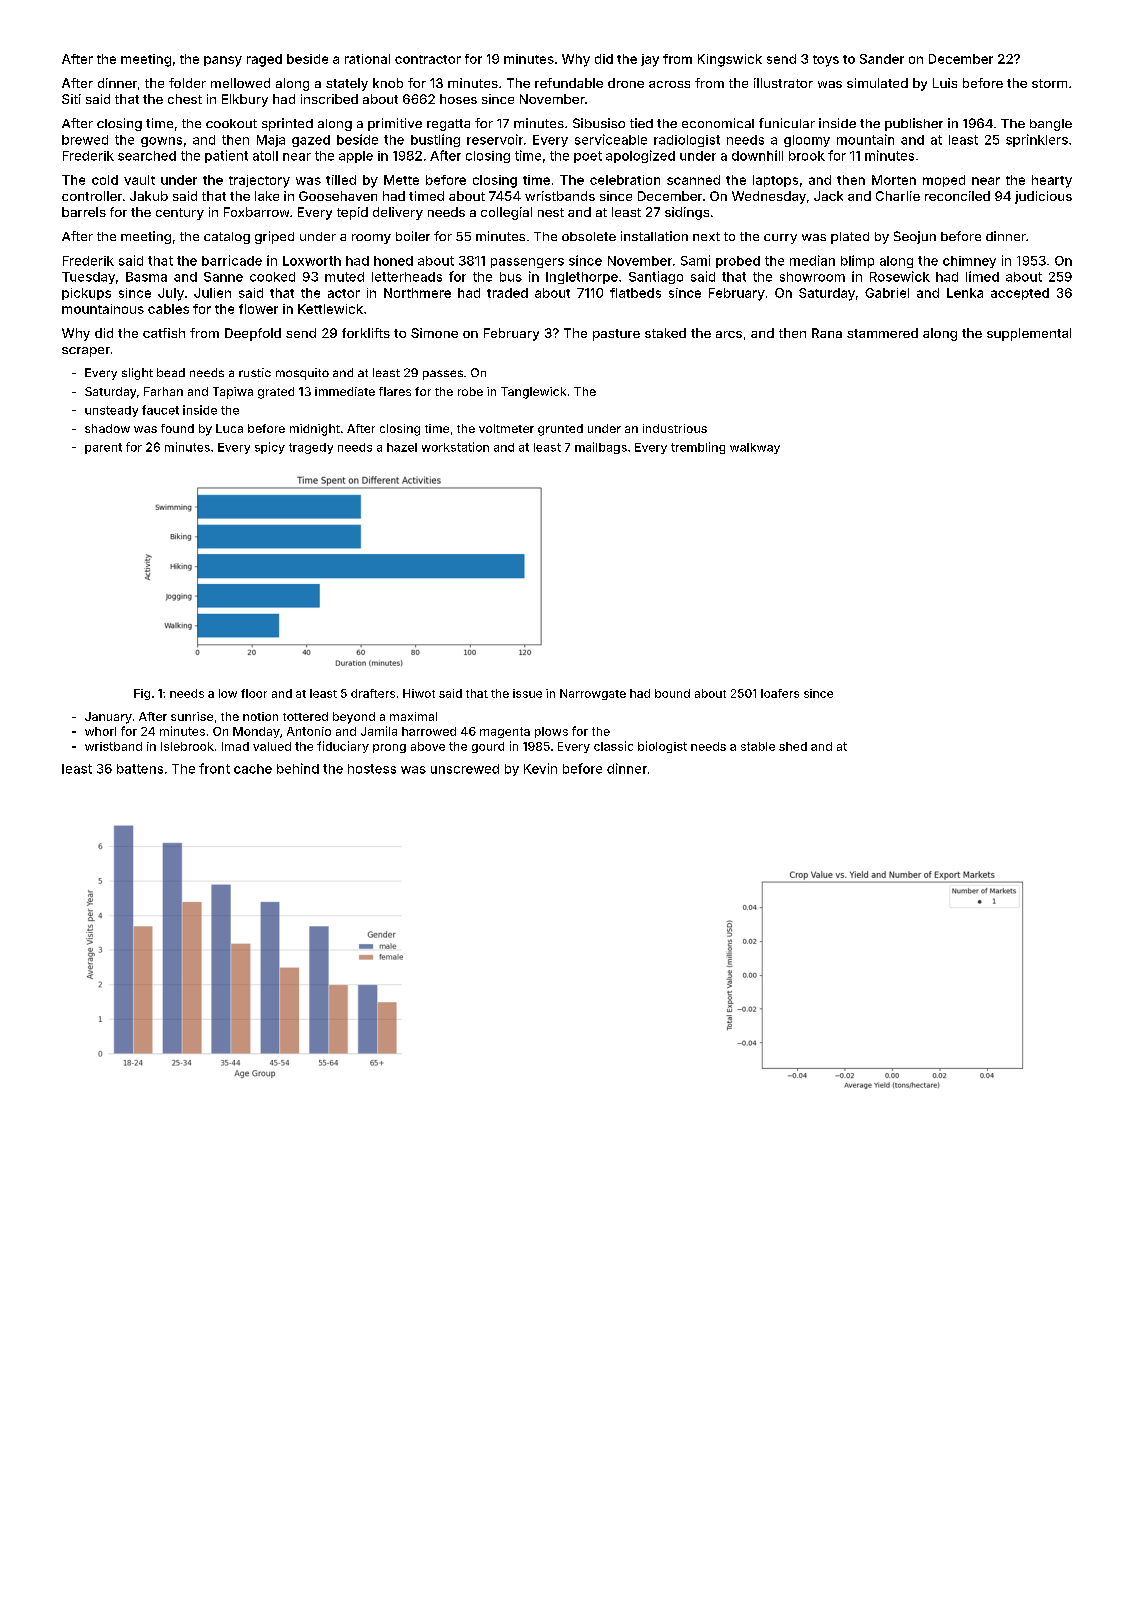 Image resolution: width=1134 pixels, height=1604 pixels. Describe the element at coordinates (85, 140) in the page. I see `brewed` at that location.
